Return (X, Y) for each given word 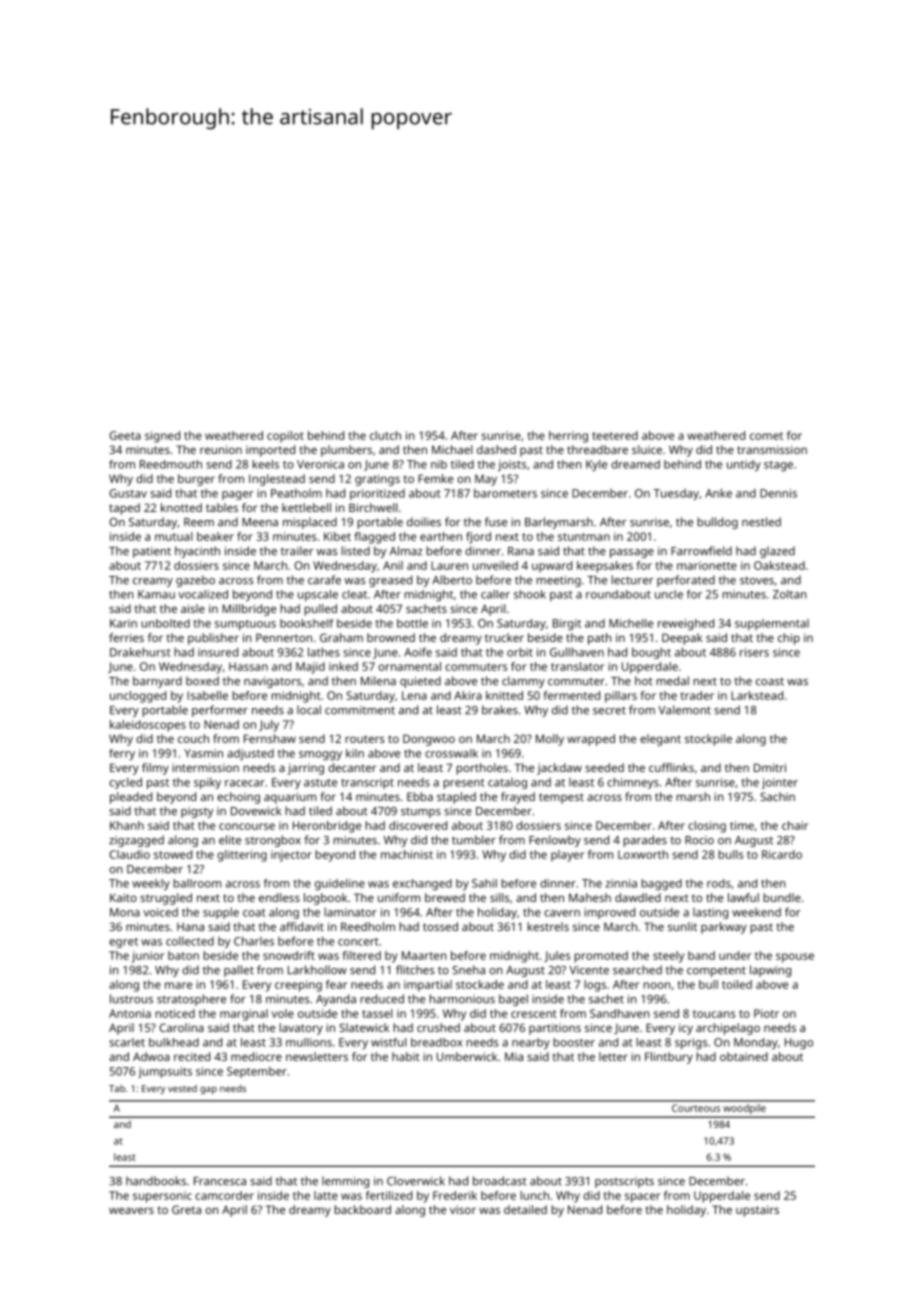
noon (657, 985)
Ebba (420, 796)
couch (193, 738)
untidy (744, 466)
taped (124, 509)
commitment (360, 710)
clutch (385, 435)
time (742, 825)
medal (672, 681)
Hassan (248, 666)
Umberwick (467, 1056)
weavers (131, 1210)
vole (283, 1013)
